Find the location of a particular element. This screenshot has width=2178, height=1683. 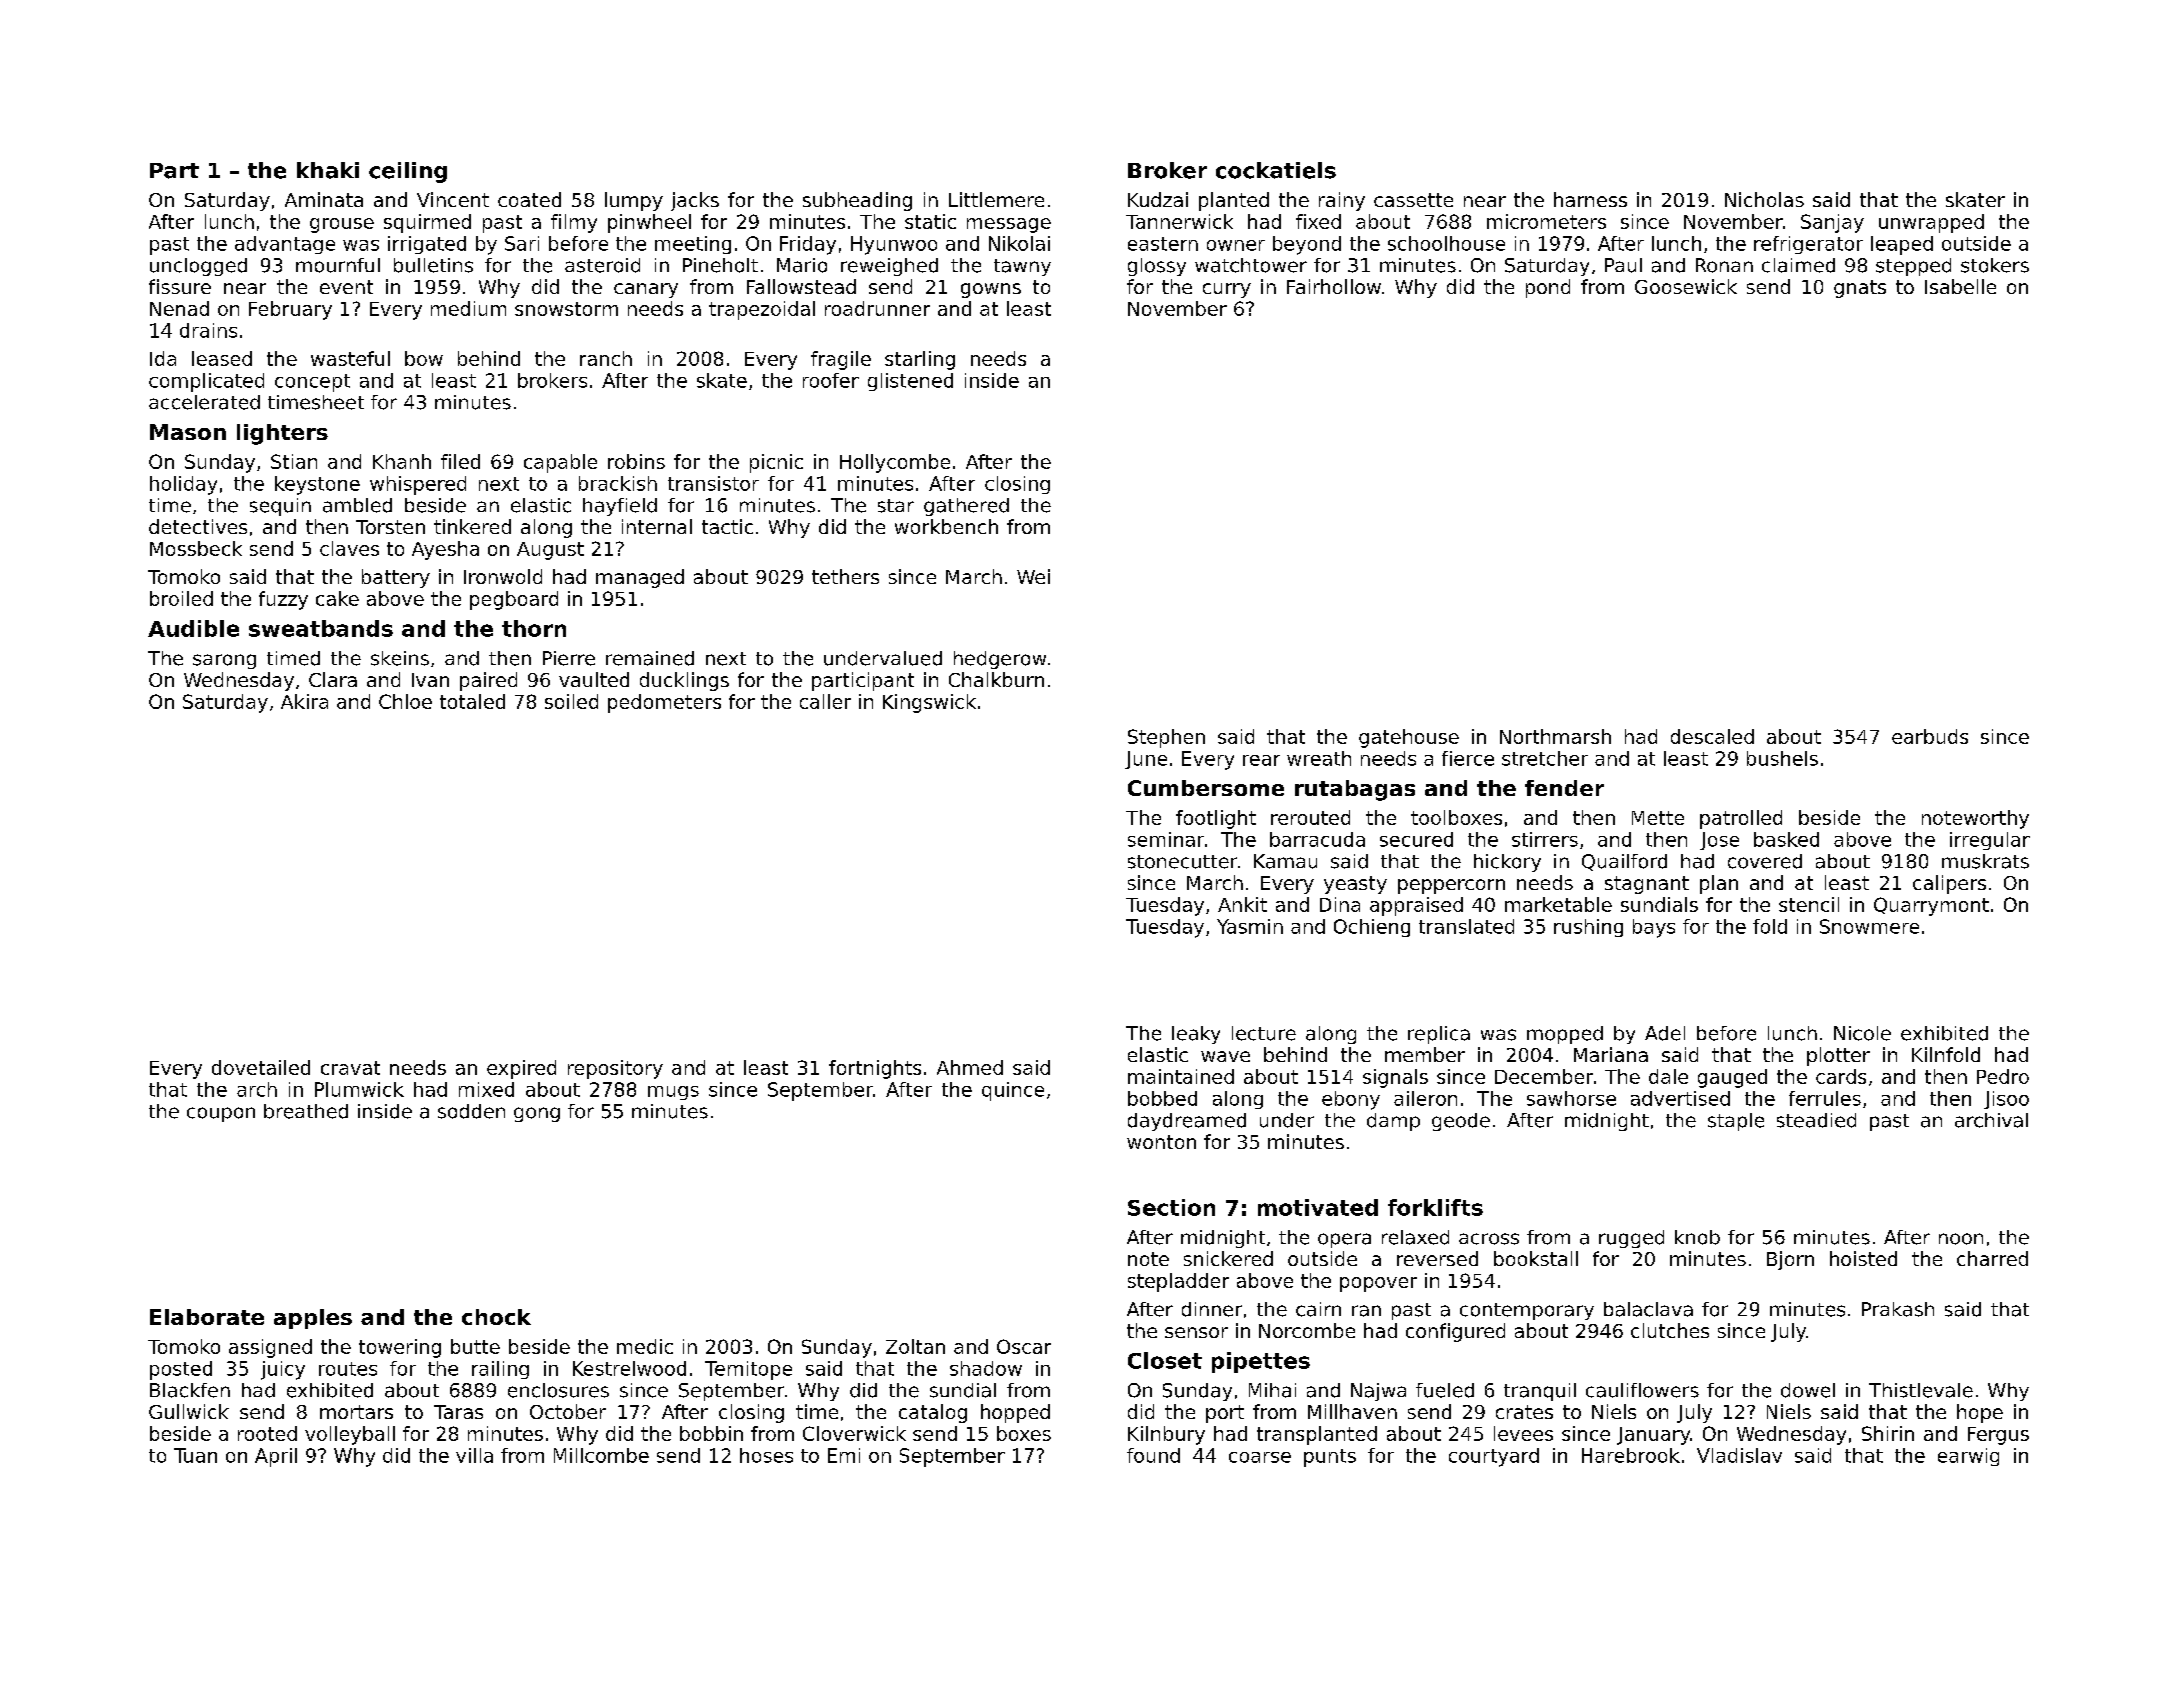

hedgerow is located at coordinates (1000, 660).
